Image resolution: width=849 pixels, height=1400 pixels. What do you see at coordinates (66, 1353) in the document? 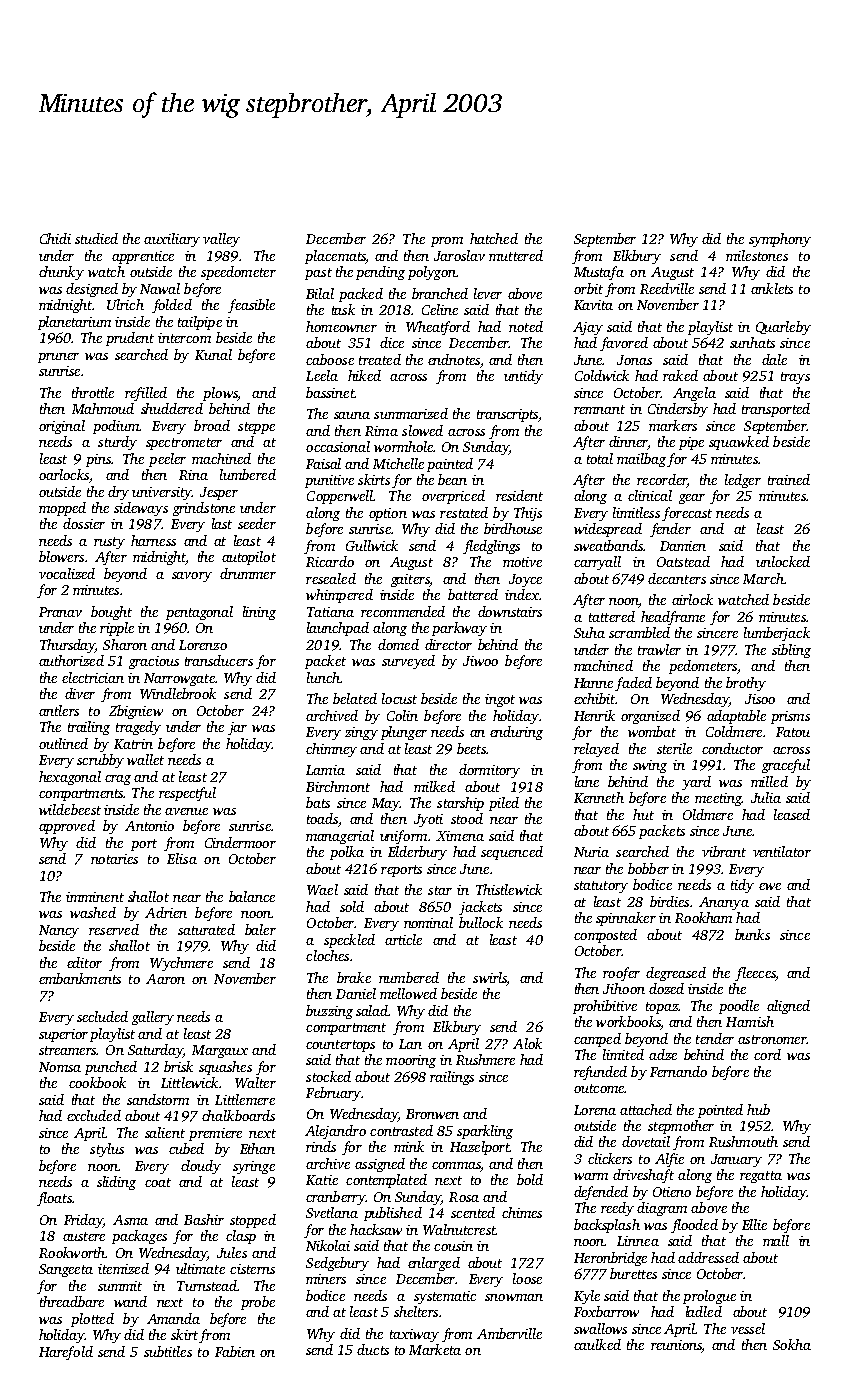
I see `Harefold` at bounding box center [66, 1353].
